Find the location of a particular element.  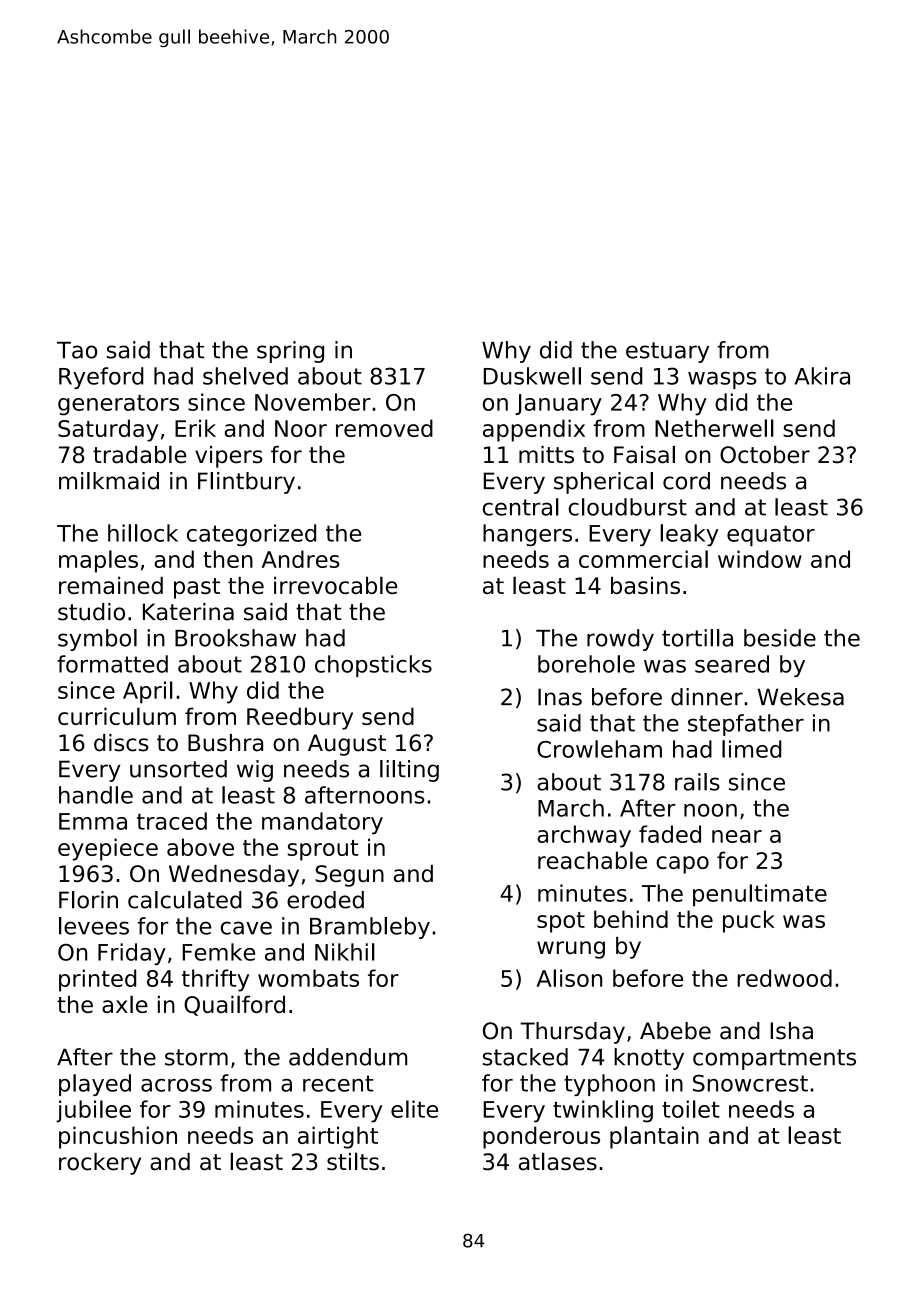

atlases is located at coordinates (558, 1161).
